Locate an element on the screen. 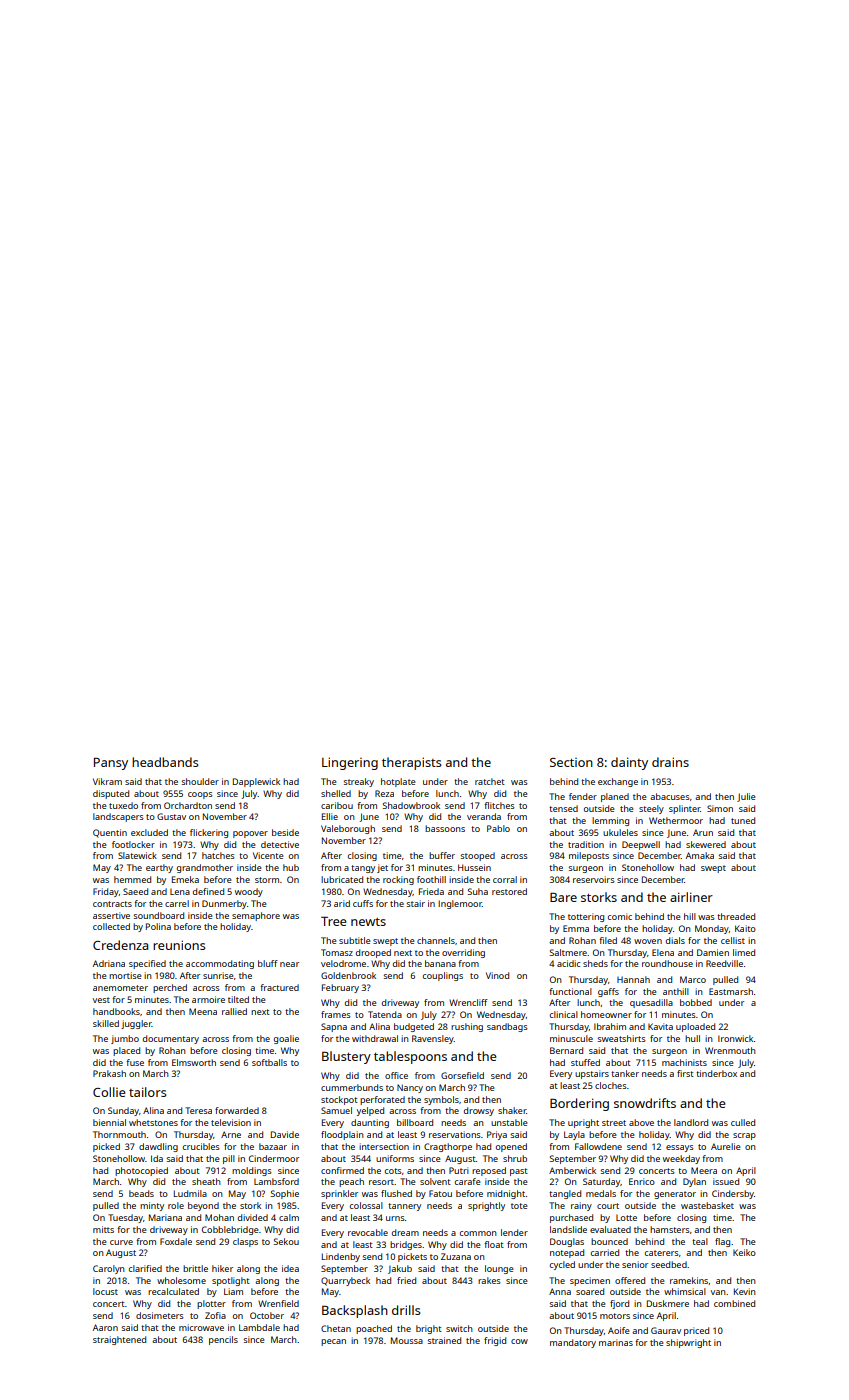  tuxedo is located at coordinates (123, 805).
